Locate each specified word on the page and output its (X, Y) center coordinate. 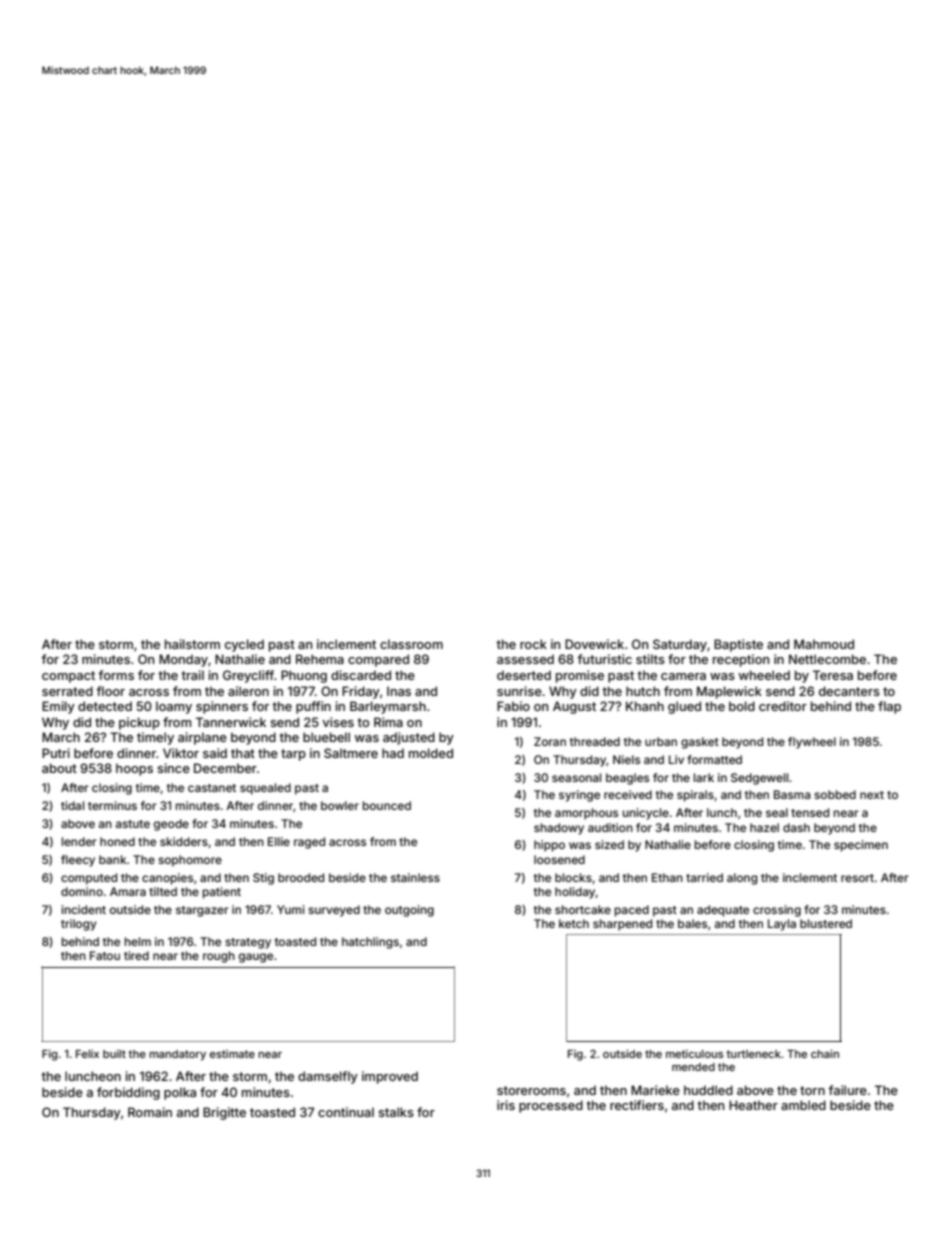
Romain (150, 1112)
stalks (396, 1112)
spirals (695, 796)
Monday (183, 660)
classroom (411, 644)
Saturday (680, 645)
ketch (574, 923)
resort (857, 878)
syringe (579, 796)
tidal (72, 805)
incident (84, 909)
